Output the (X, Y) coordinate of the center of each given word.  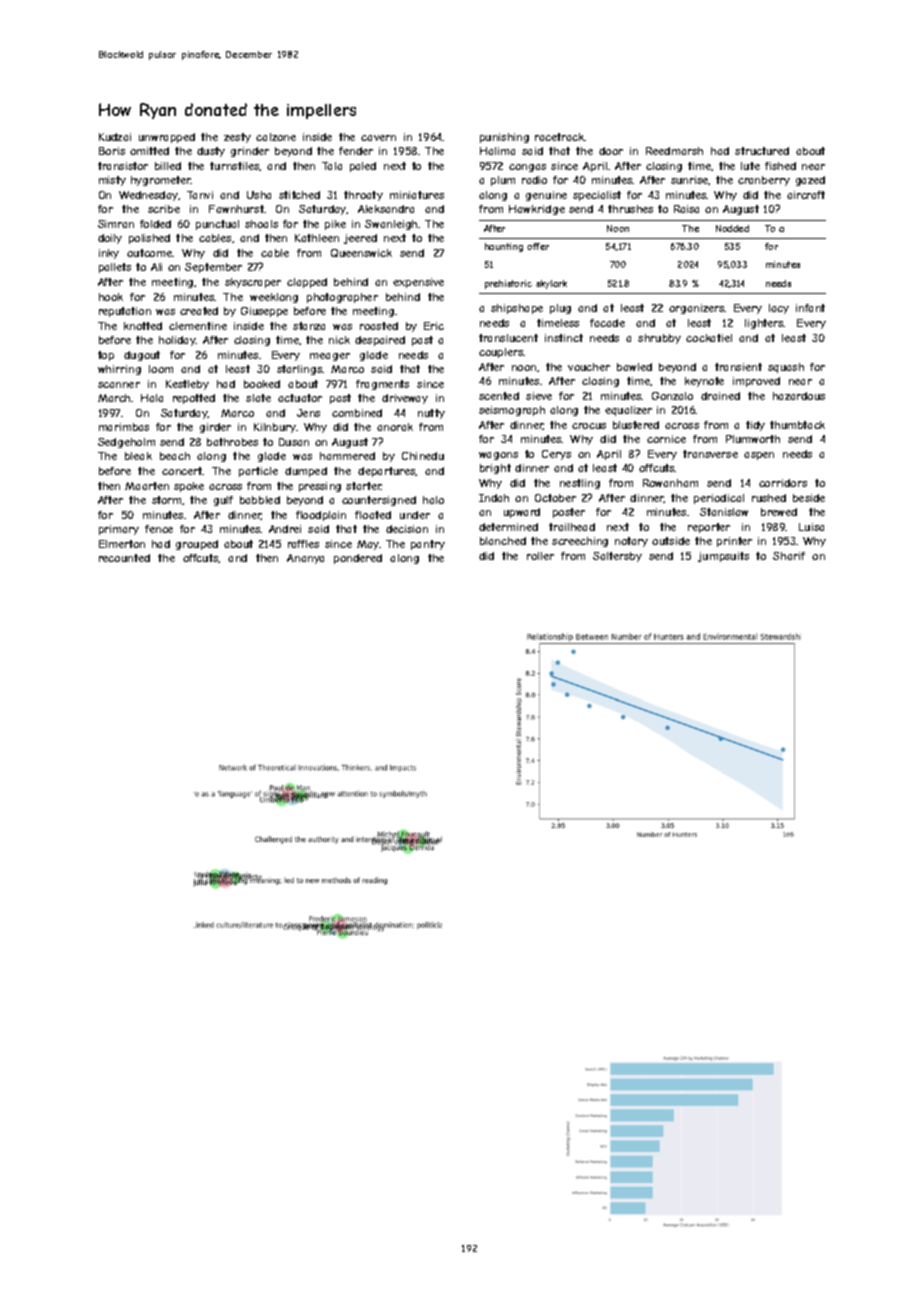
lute (750, 166)
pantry (428, 545)
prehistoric (508, 284)
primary (119, 530)
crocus (589, 426)
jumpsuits (723, 557)
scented (499, 396)
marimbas (124, 427)
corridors (783, 483)
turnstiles (235, 166)
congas (527, 168)
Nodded (732, 228)
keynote (704, 382)
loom (161, 369)
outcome (149, 253)
